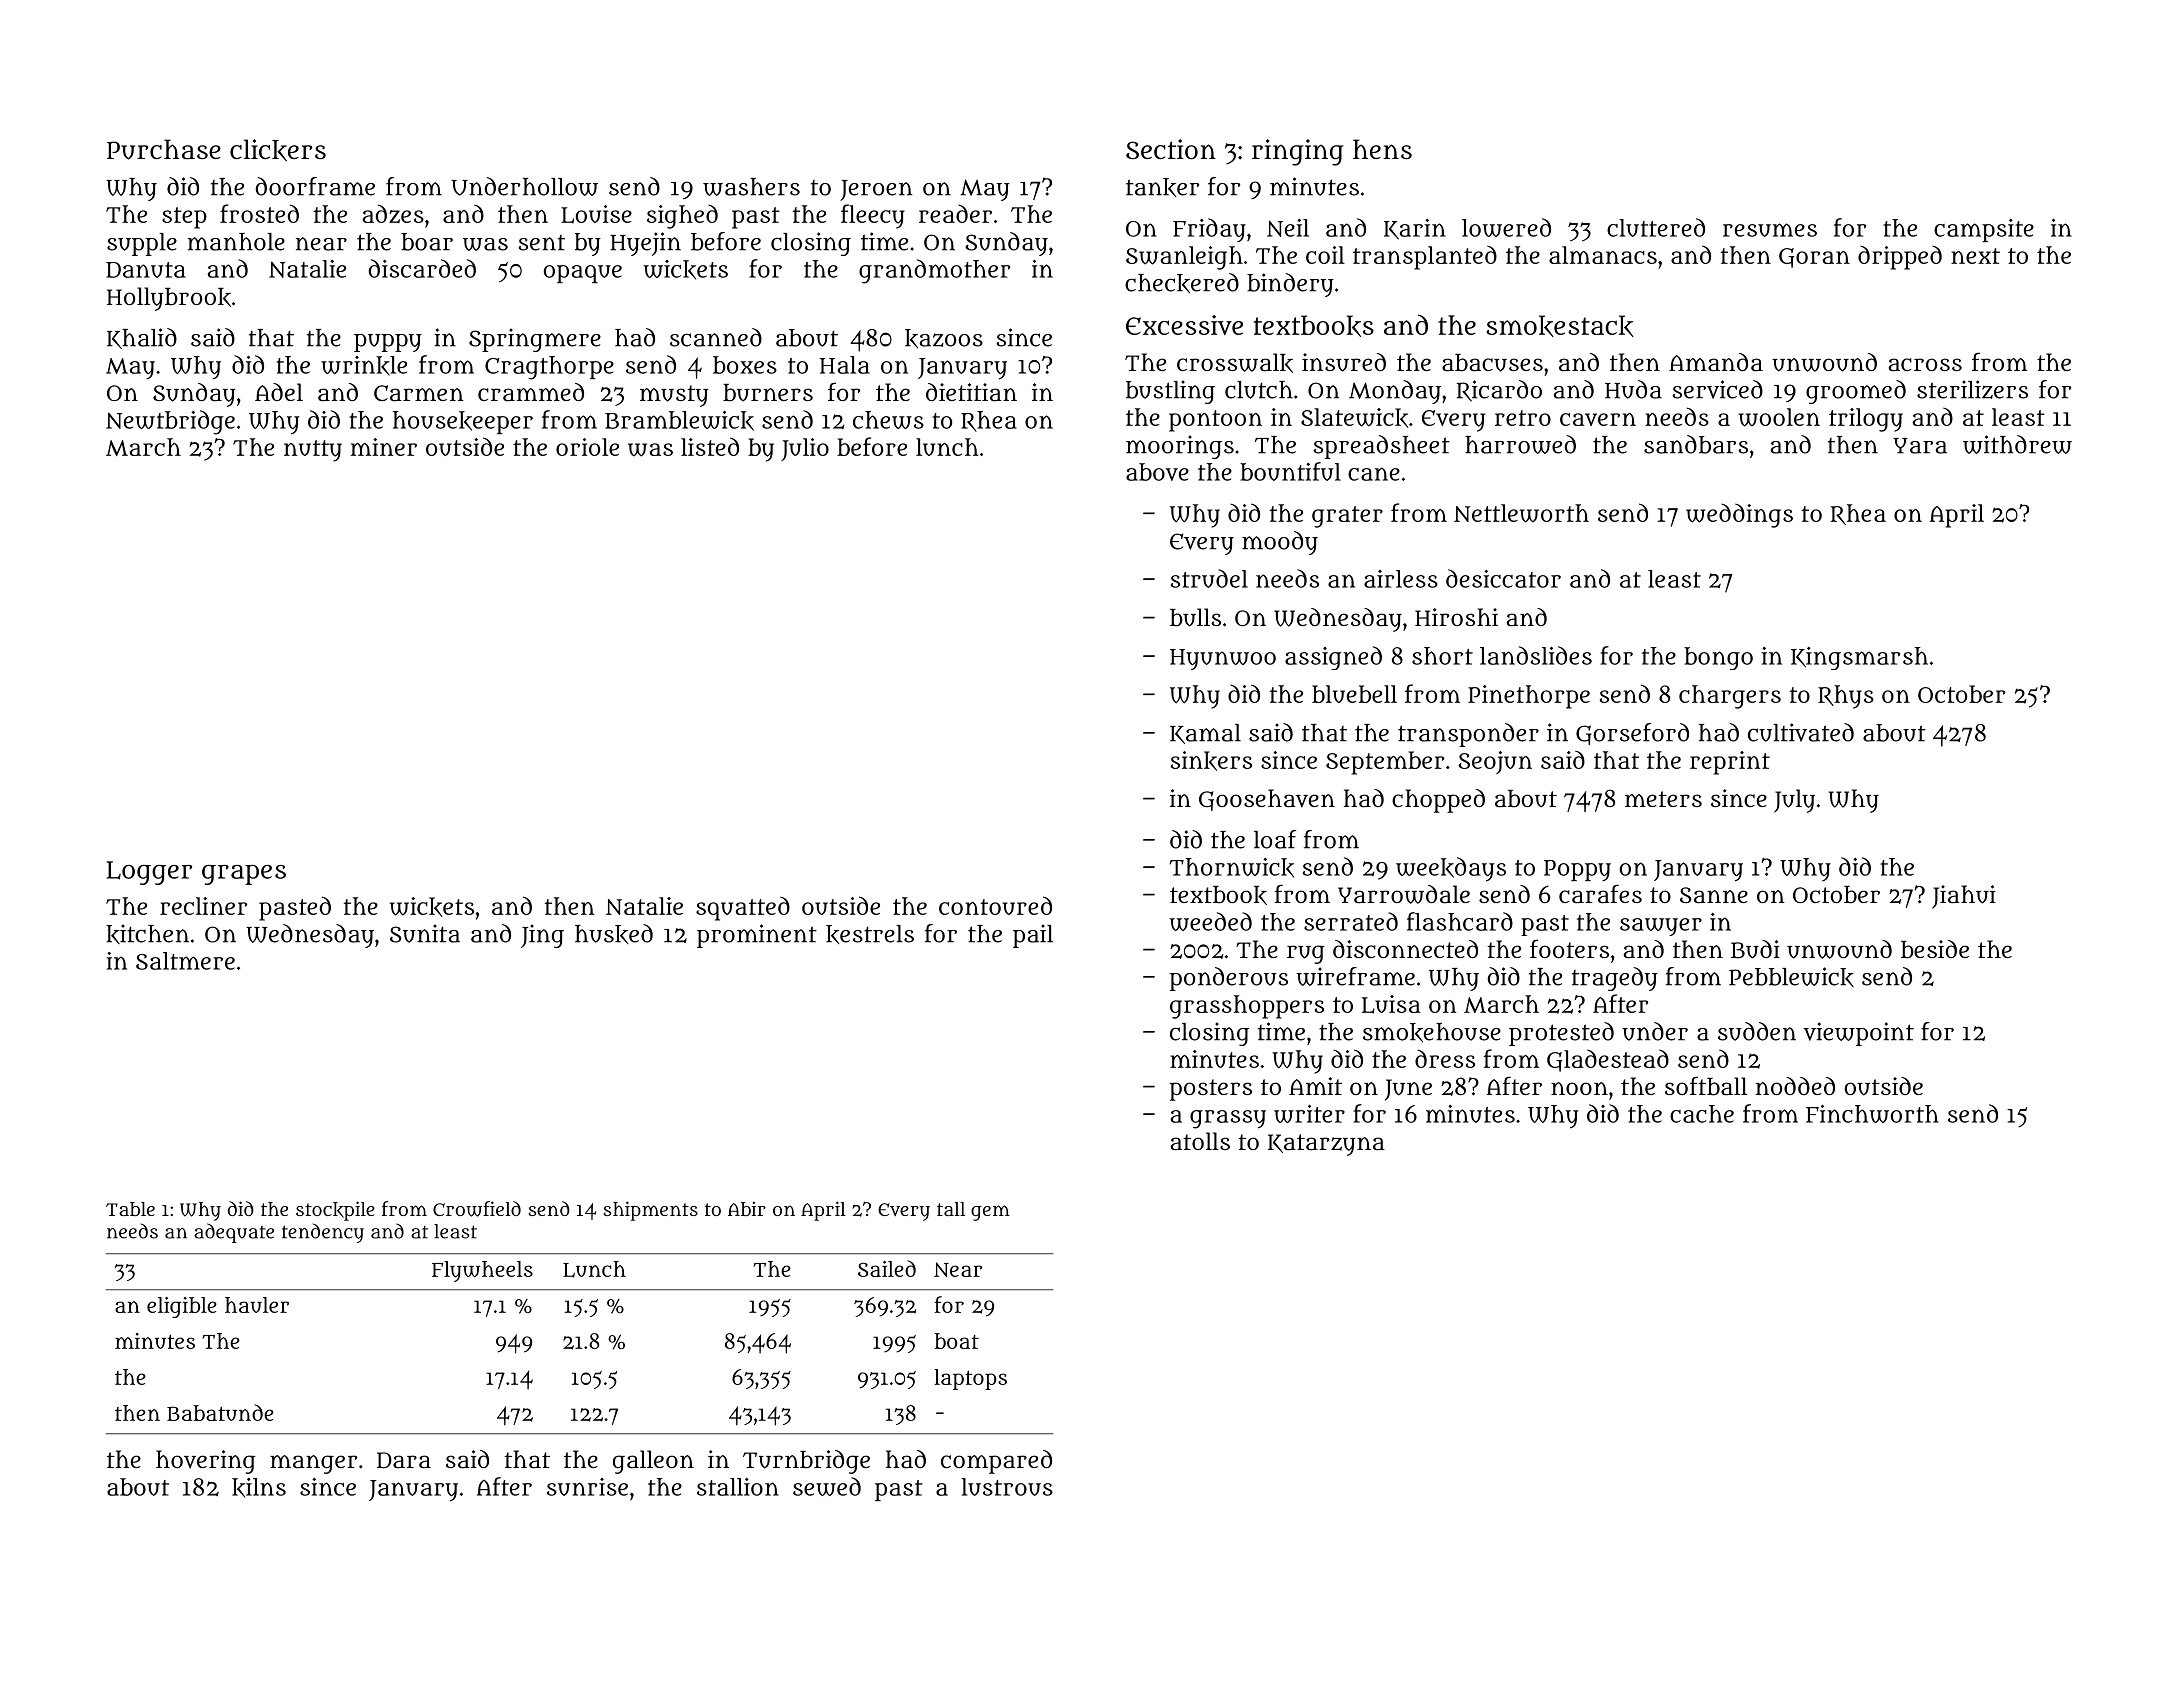 This document has height=1683, width=2178. What do you see at coordinates (1382, 149) in the document?
I see `hens` at bounding box center [1382, 149].
